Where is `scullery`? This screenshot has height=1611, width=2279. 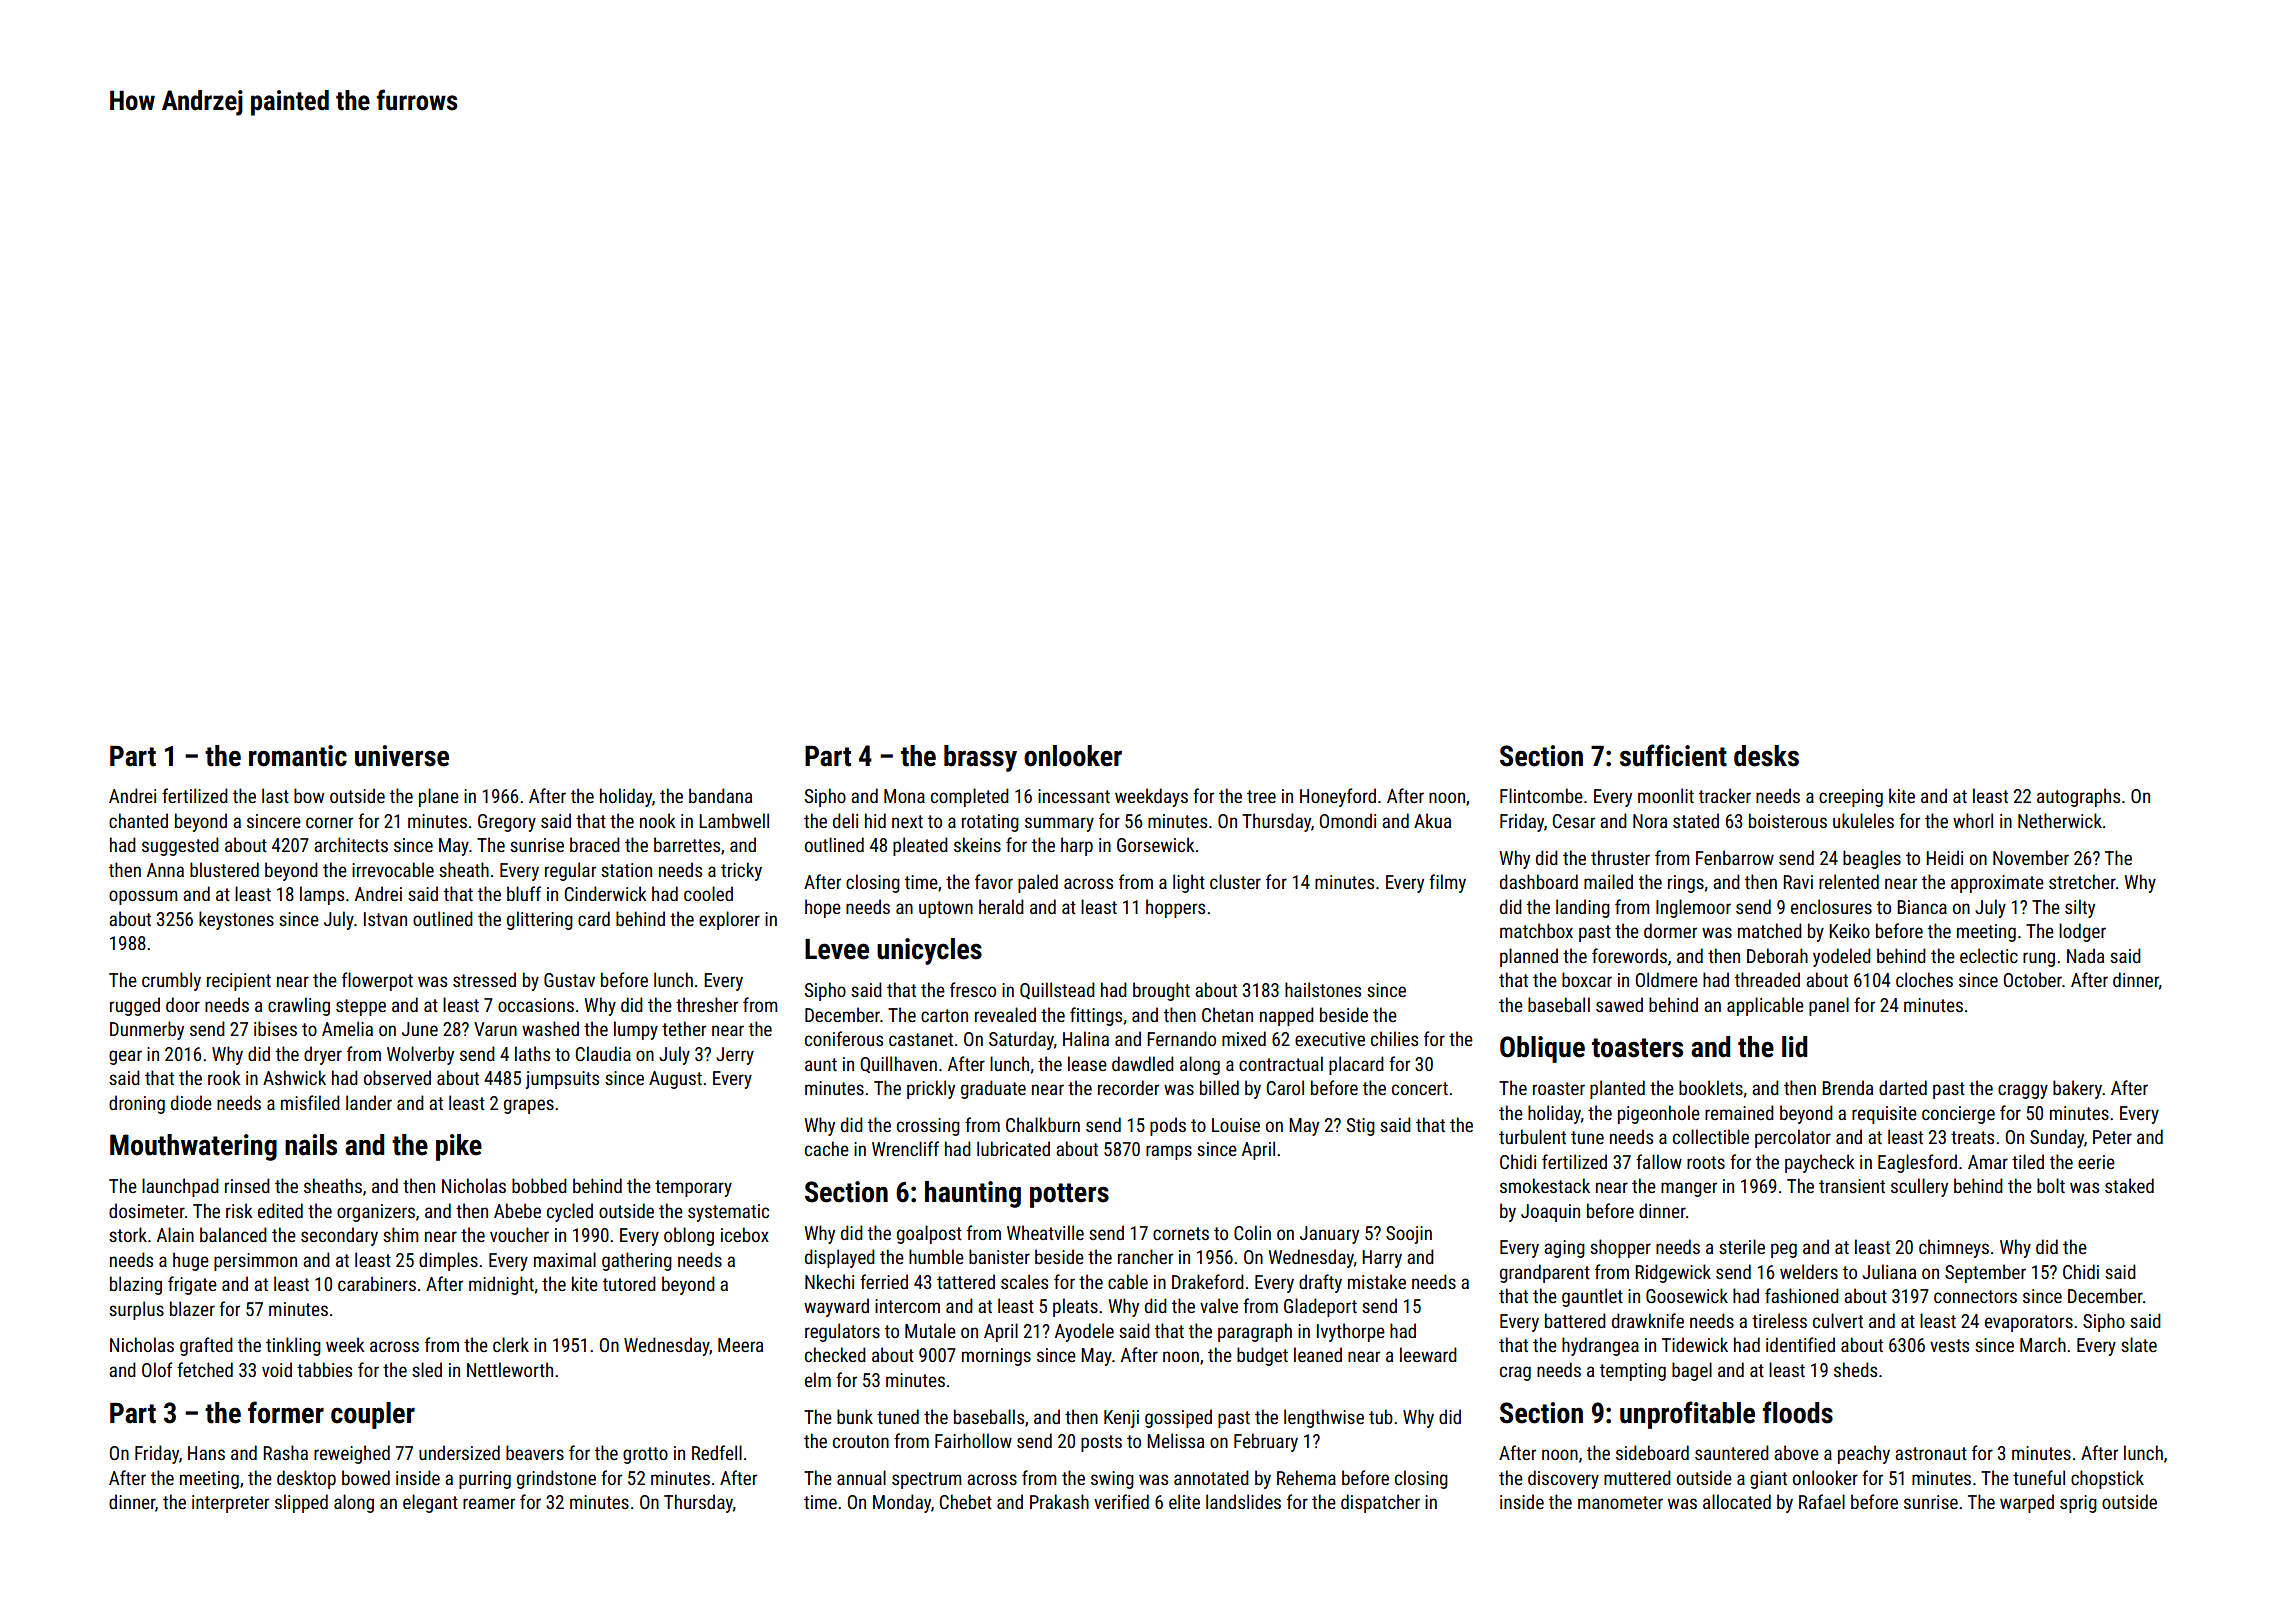 scullery is located at coordinates (1919, 1187).
